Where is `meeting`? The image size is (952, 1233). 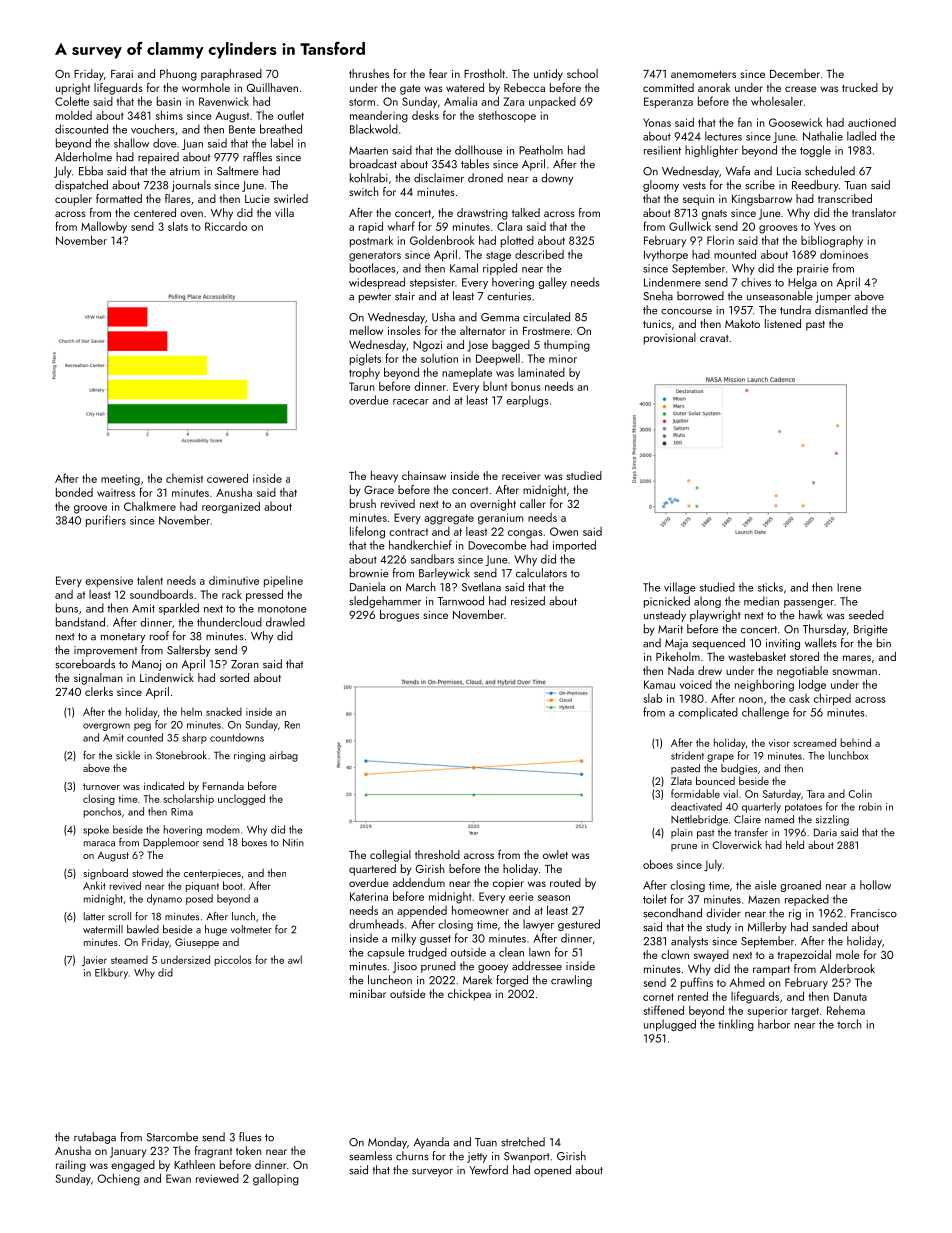 meeting is located at coordinates (120, 480).
